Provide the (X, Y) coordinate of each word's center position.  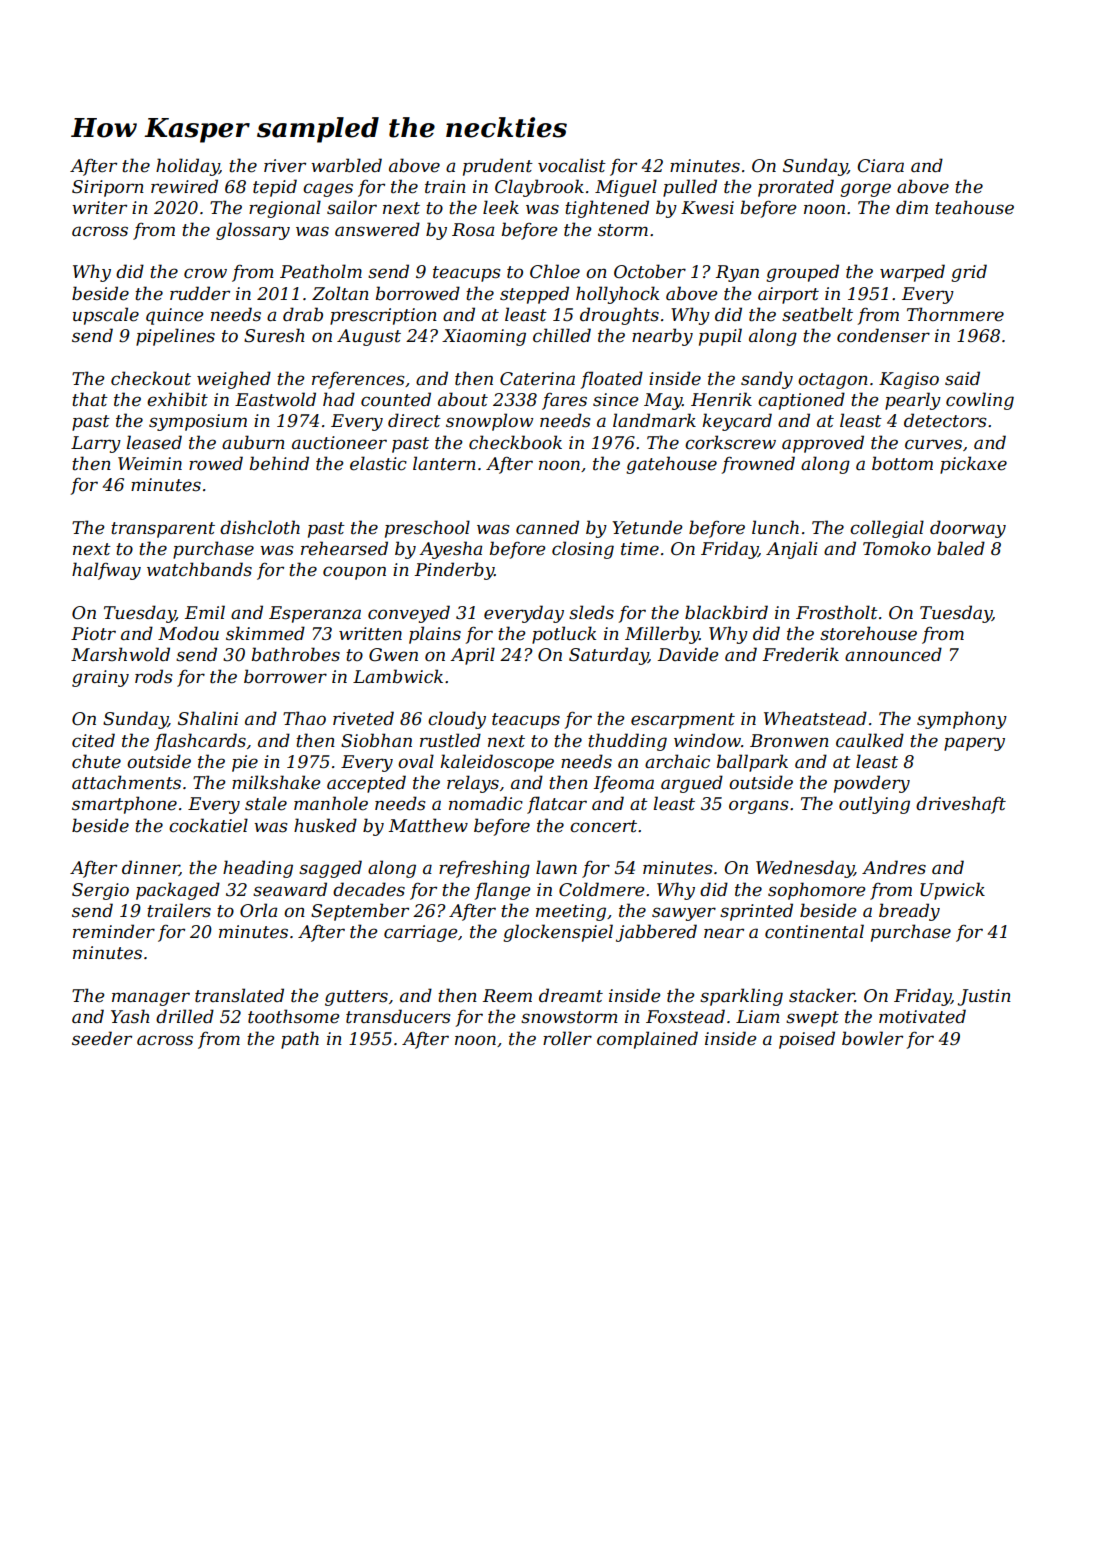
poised (807, 1040)
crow (205, 273)
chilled (562, 335)
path (300, 1040)
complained (647, 1040)
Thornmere (955, 314)
